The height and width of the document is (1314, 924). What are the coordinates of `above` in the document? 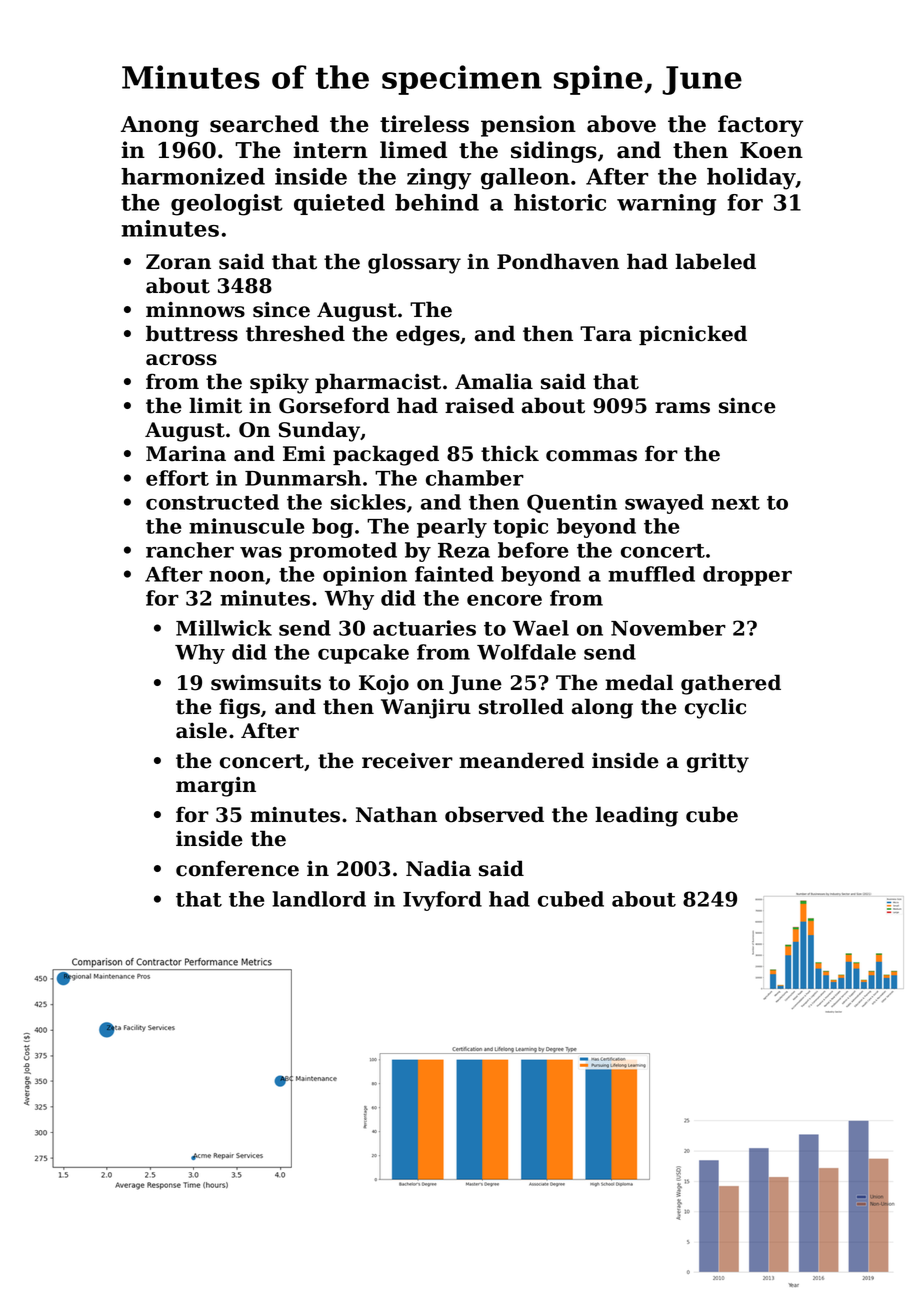 It's located at (621, 124).
